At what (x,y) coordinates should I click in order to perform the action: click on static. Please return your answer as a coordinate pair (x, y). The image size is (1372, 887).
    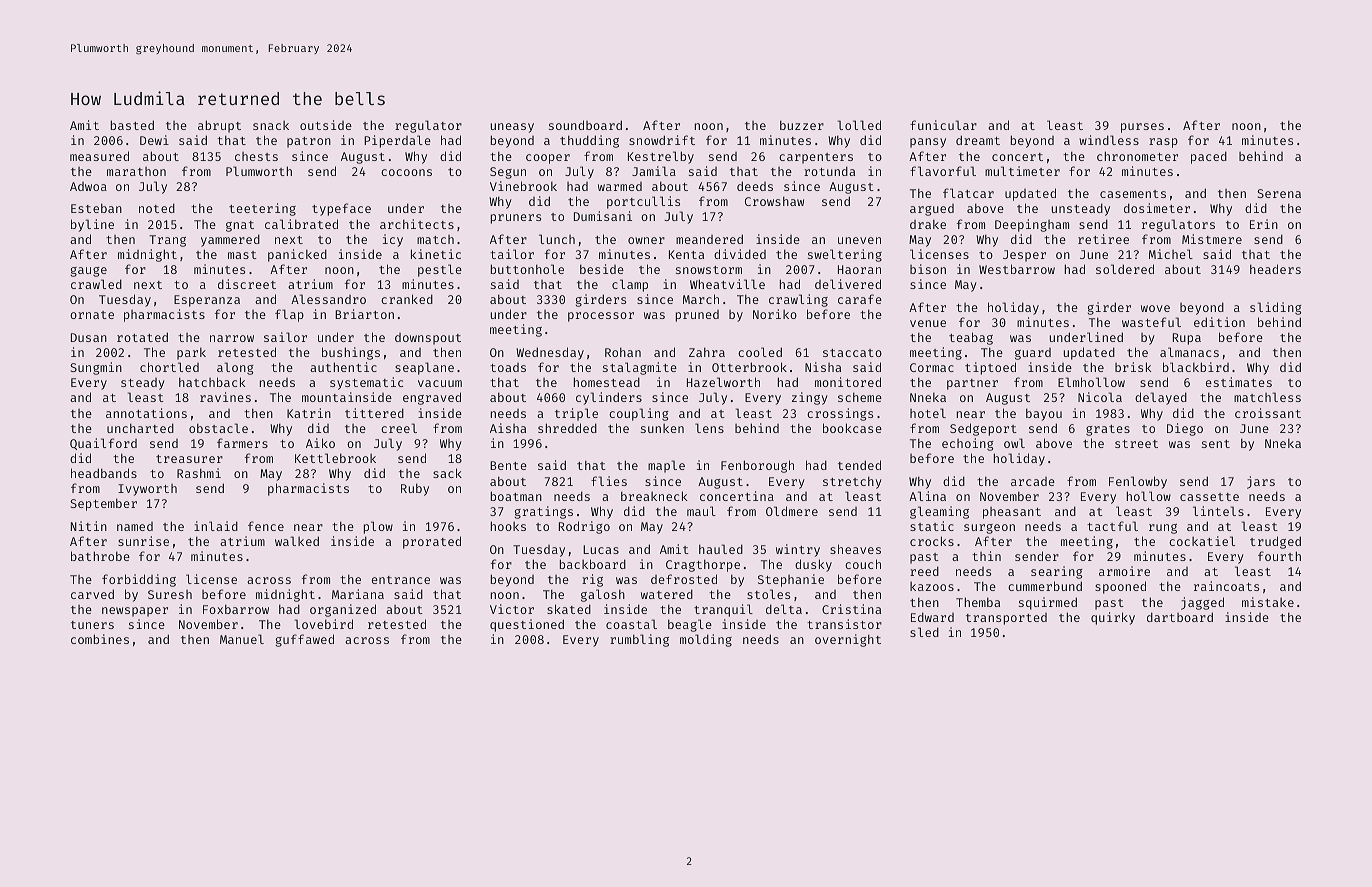
    Looking at the image, I should click on (932, 526).
